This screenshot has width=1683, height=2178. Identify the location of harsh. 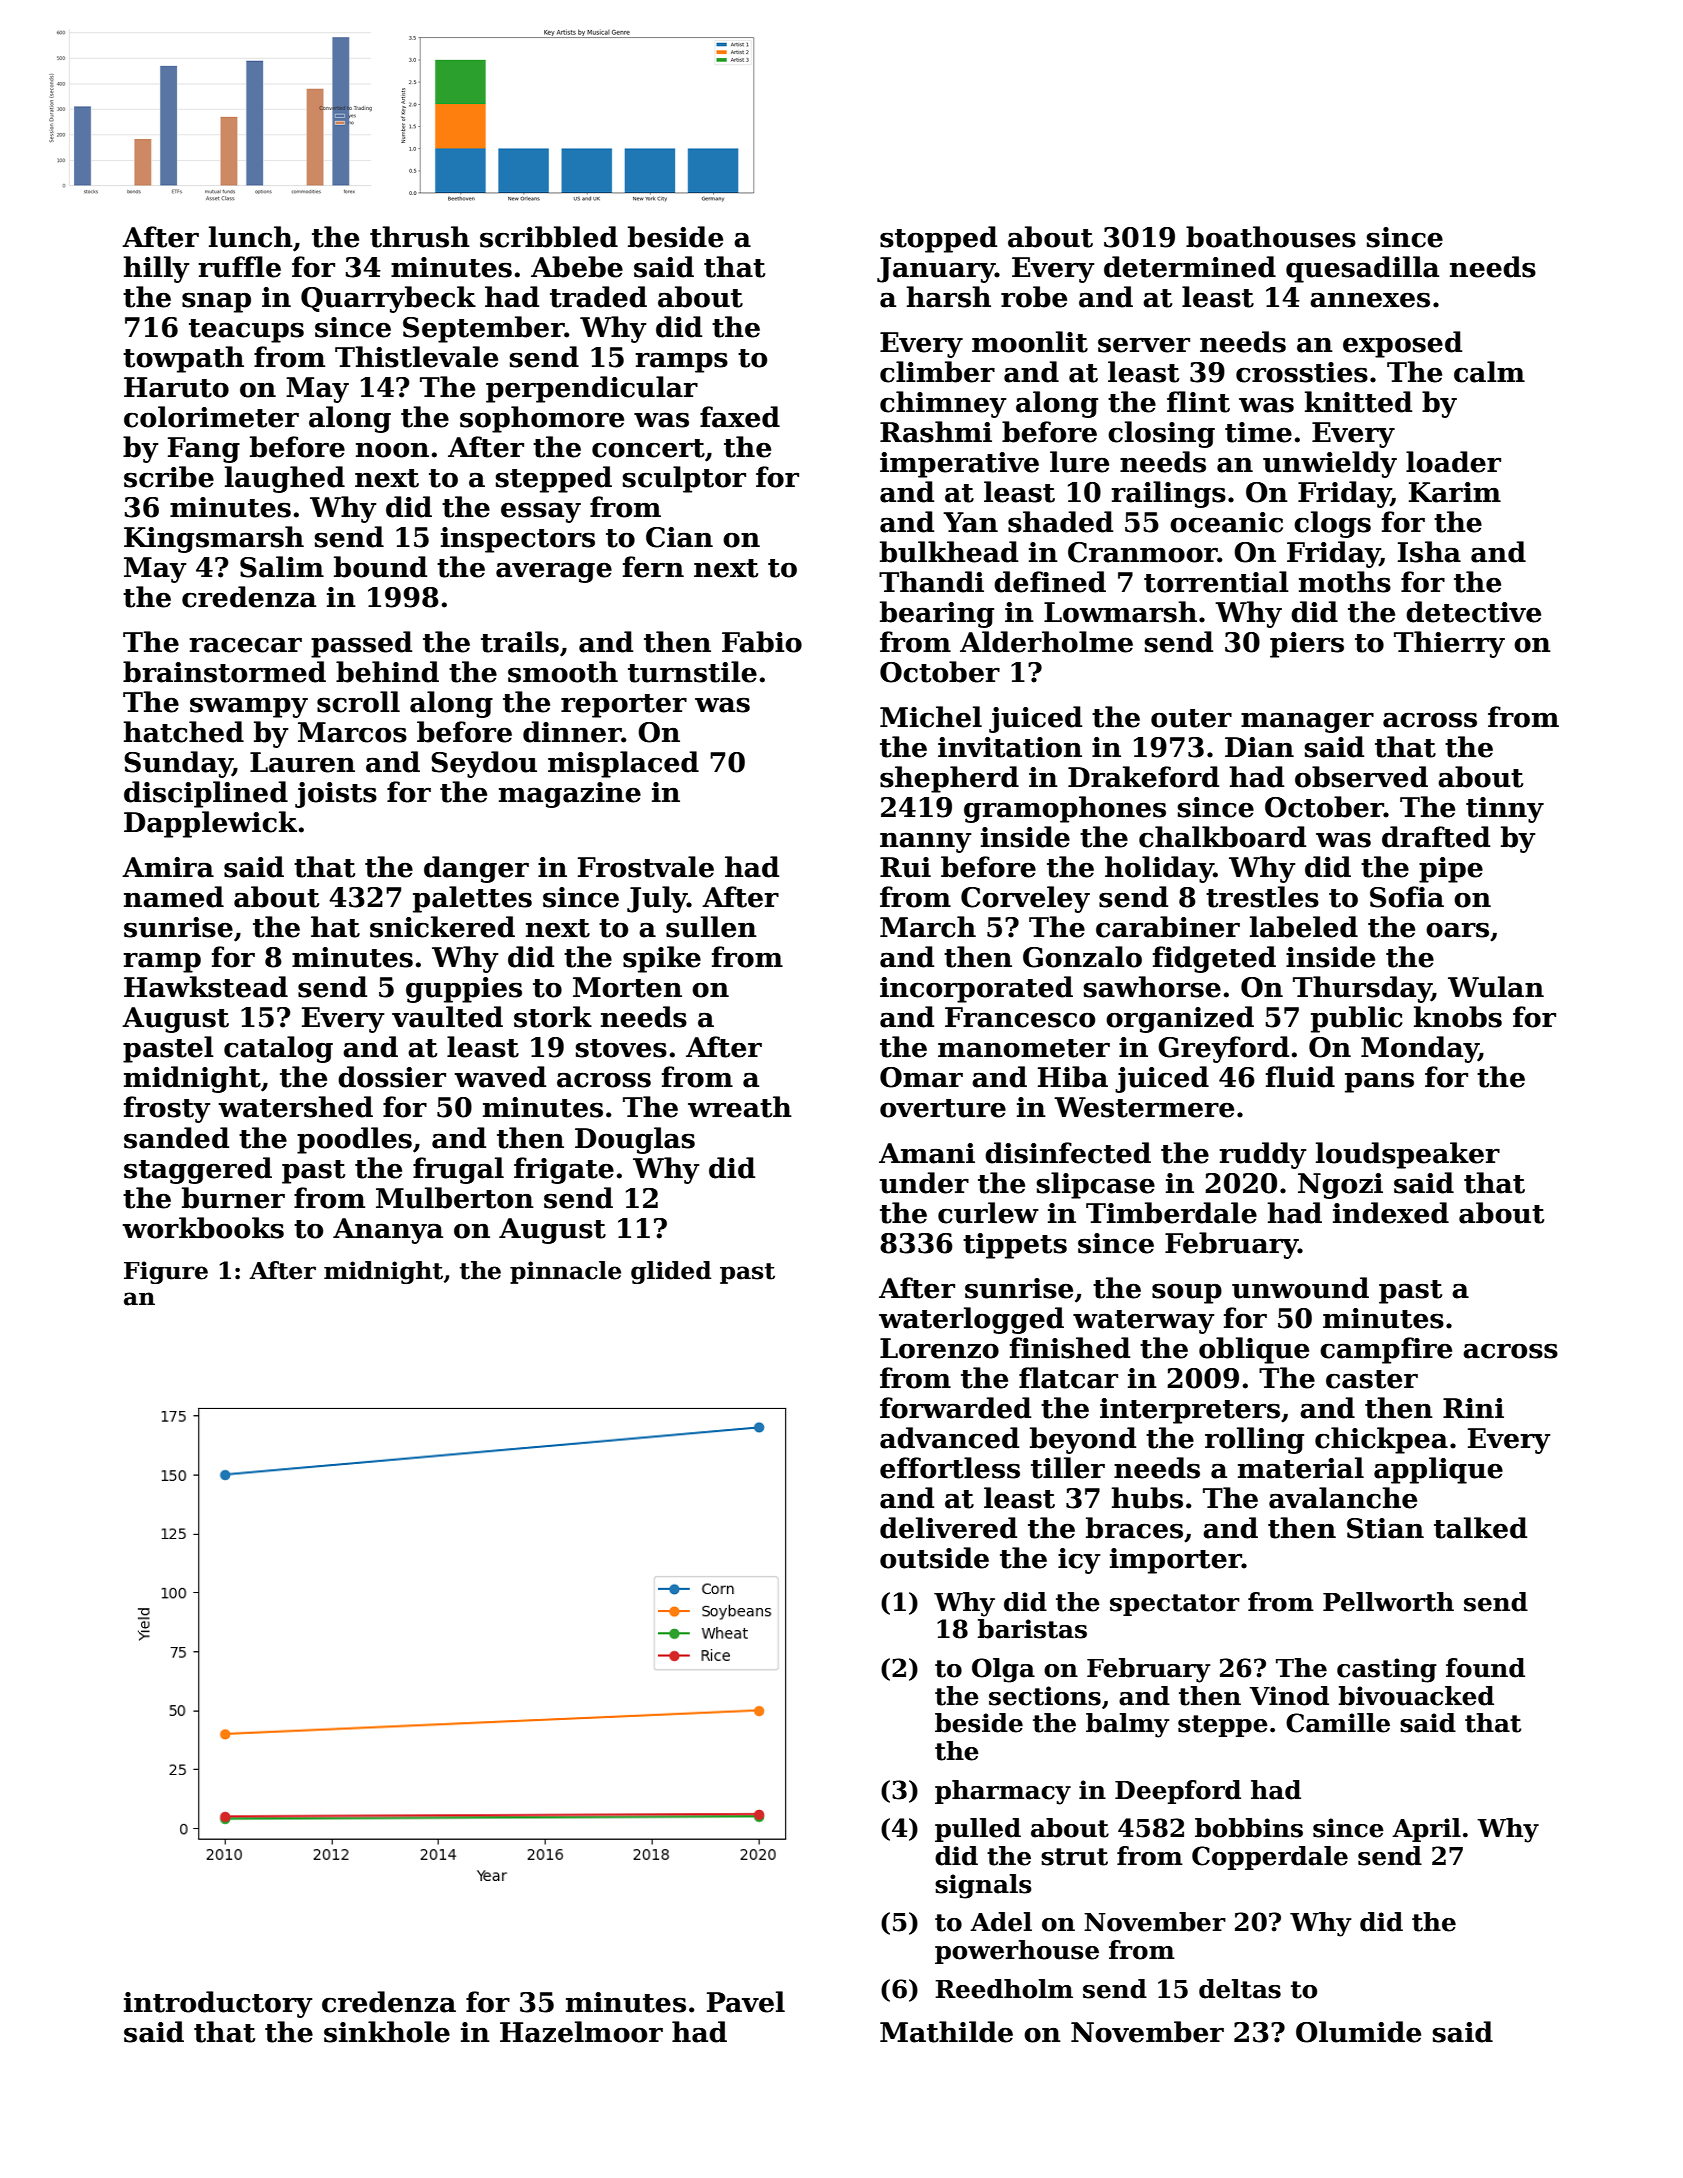
(948, 297).
